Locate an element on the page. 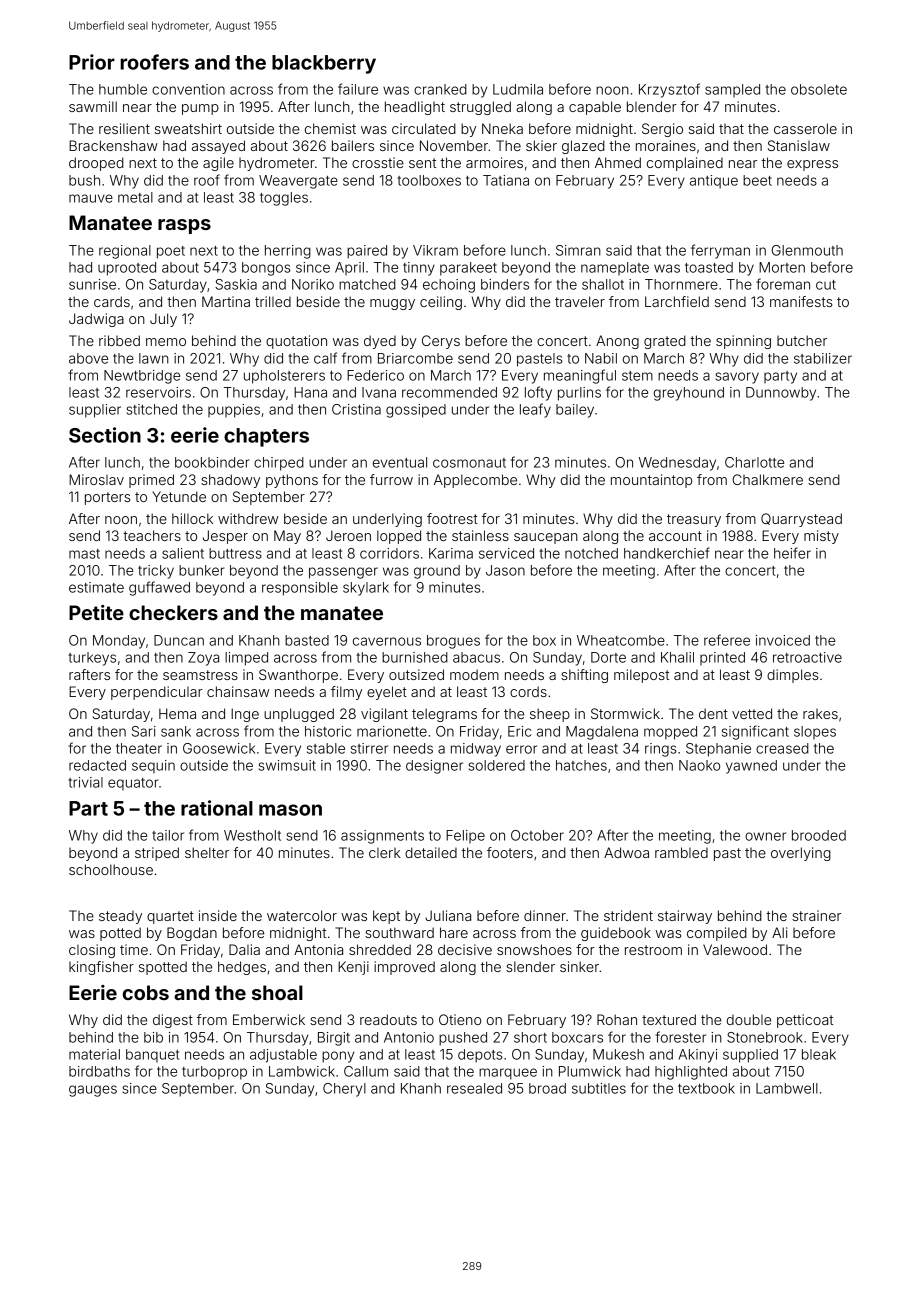 The width and height of the document is (924, 1314). Ludmila is located at coordinates (518, 89).
